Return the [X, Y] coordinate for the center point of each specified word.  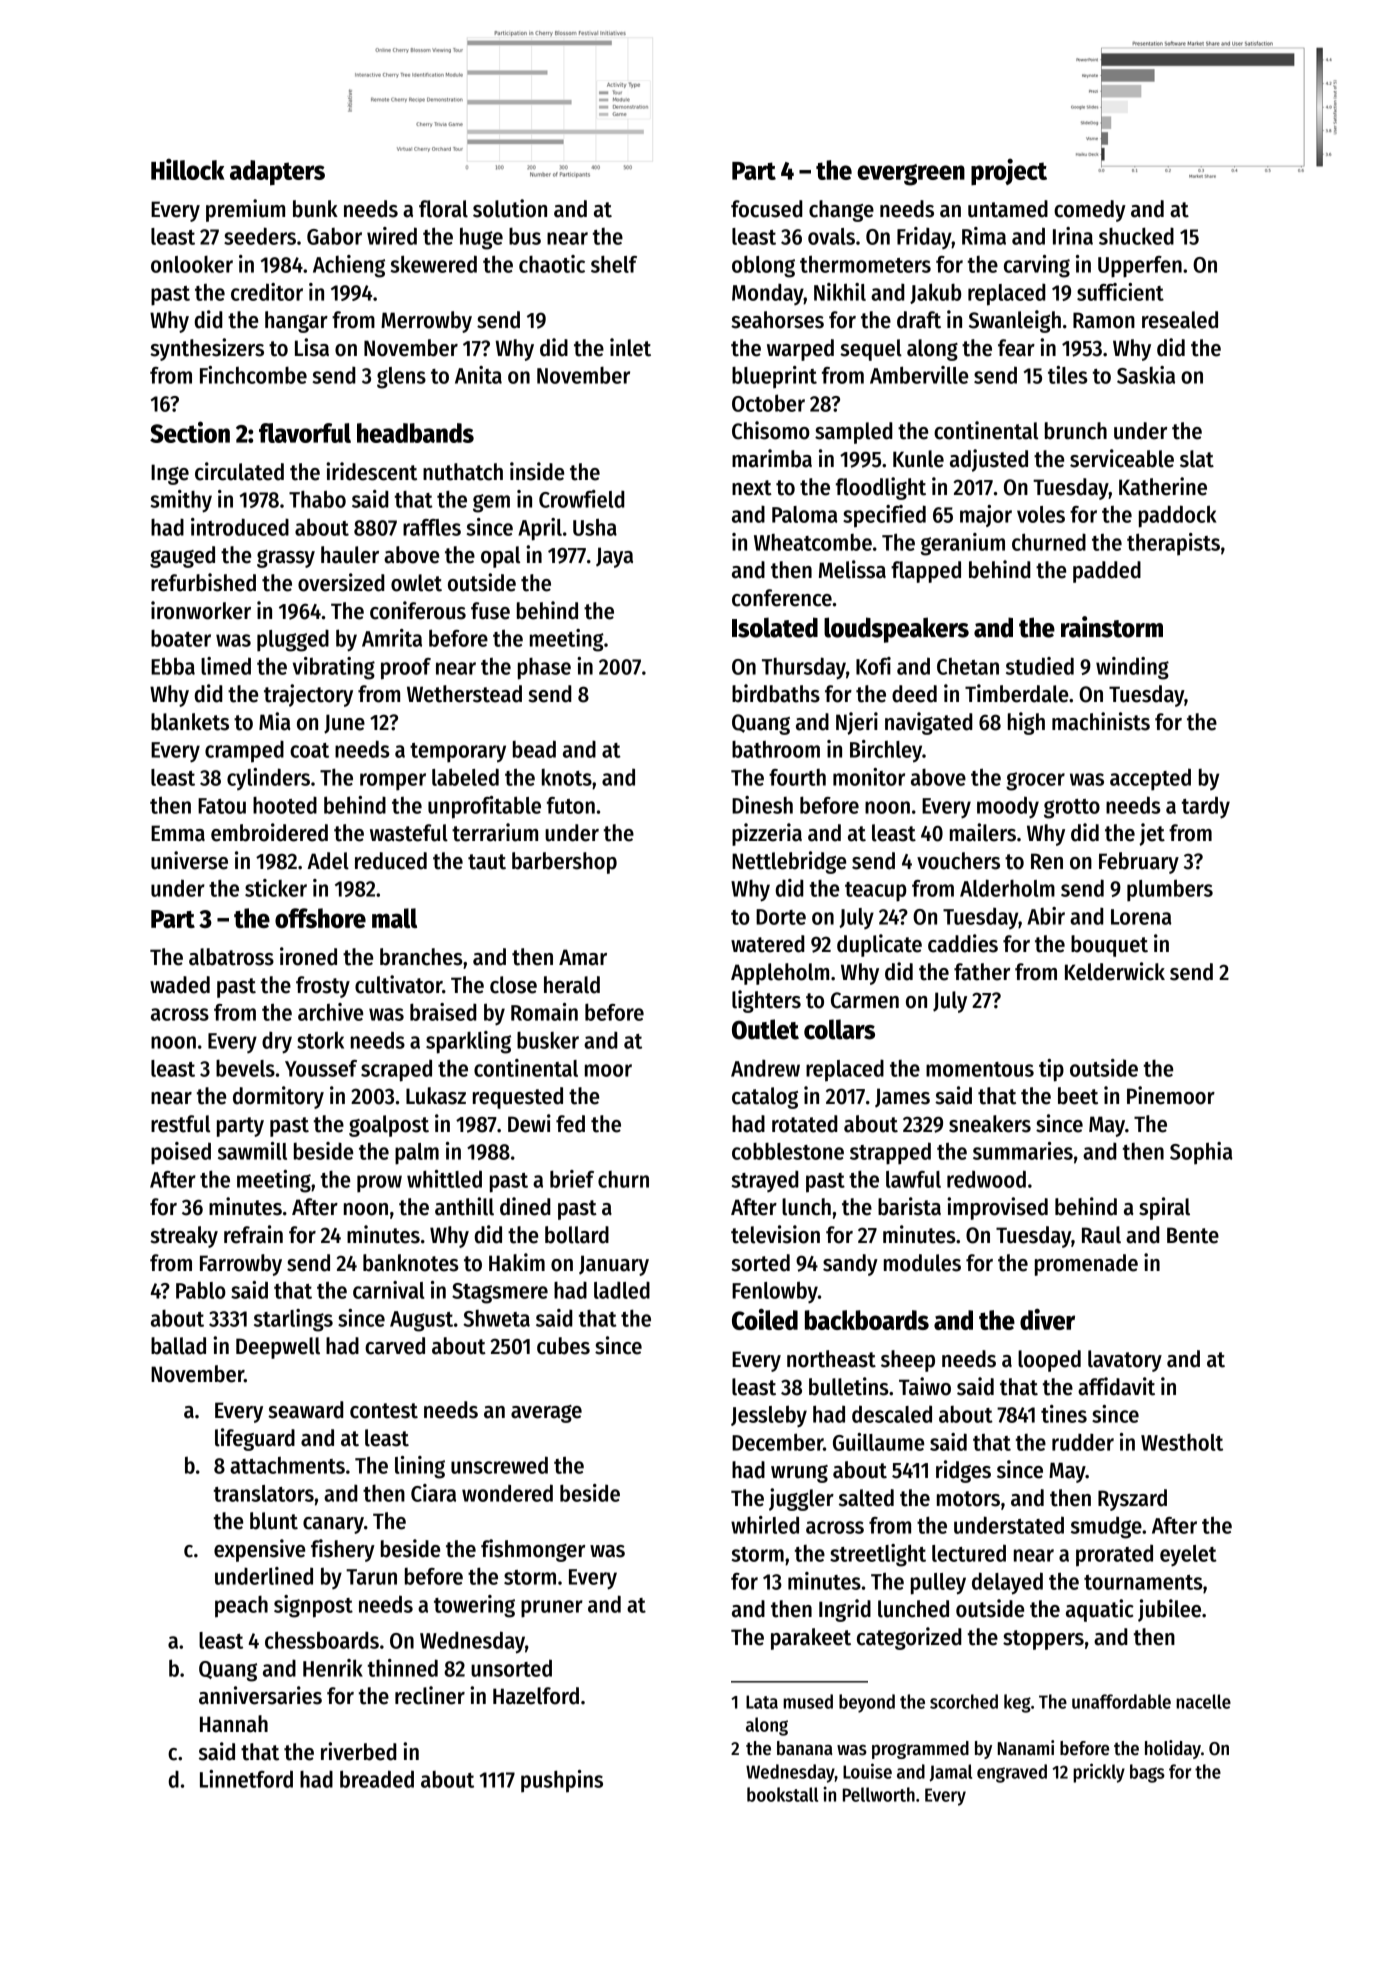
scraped [396, 1071]
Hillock [188, 169]
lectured [969, 1553]
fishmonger [533, 1550]
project [1009, 171]
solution [510, 208]
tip [1051, 1070]
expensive [259, 1550]
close [513, 985]
